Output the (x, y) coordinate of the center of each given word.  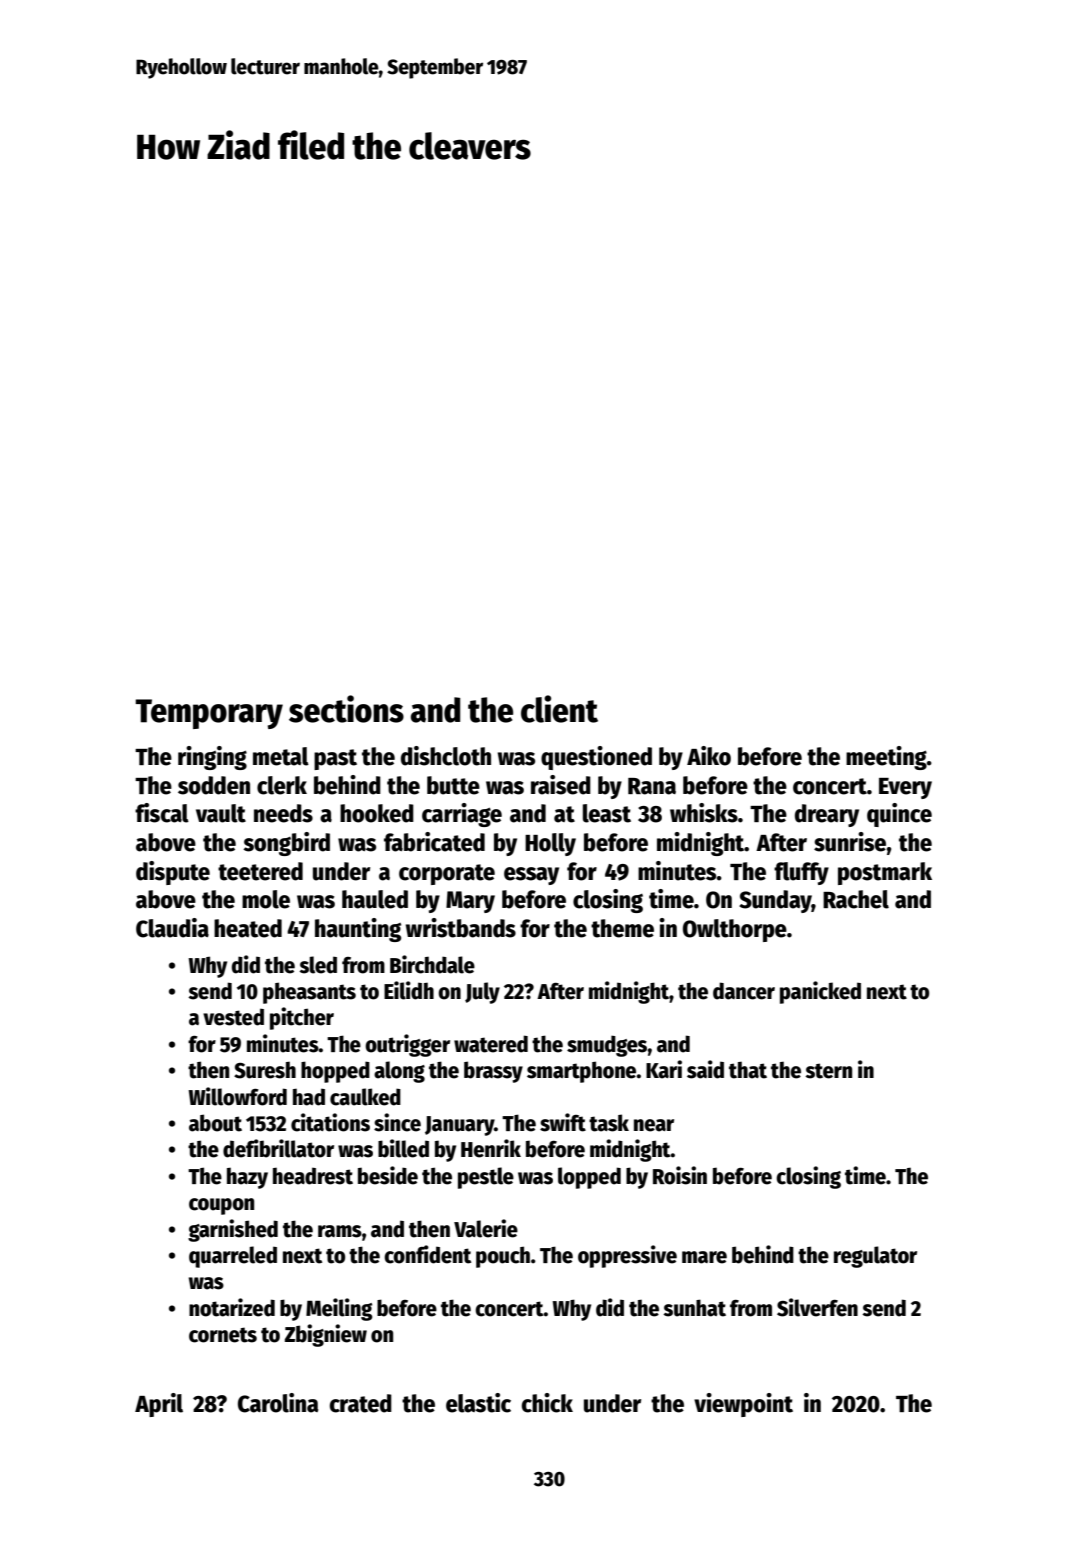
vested (233, 1017)
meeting (886, 758)
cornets (223, 1335)
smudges (607, 1046)
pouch (503, 1257)
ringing (212, 758)
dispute (173, 873)
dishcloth (446, 756)
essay (531, 876)
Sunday (775, 901)
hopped (335, 1072)
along (399, 1072)
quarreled (233, 1257)
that (748, 1070)
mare (704, 1257)
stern (828, 1071)
